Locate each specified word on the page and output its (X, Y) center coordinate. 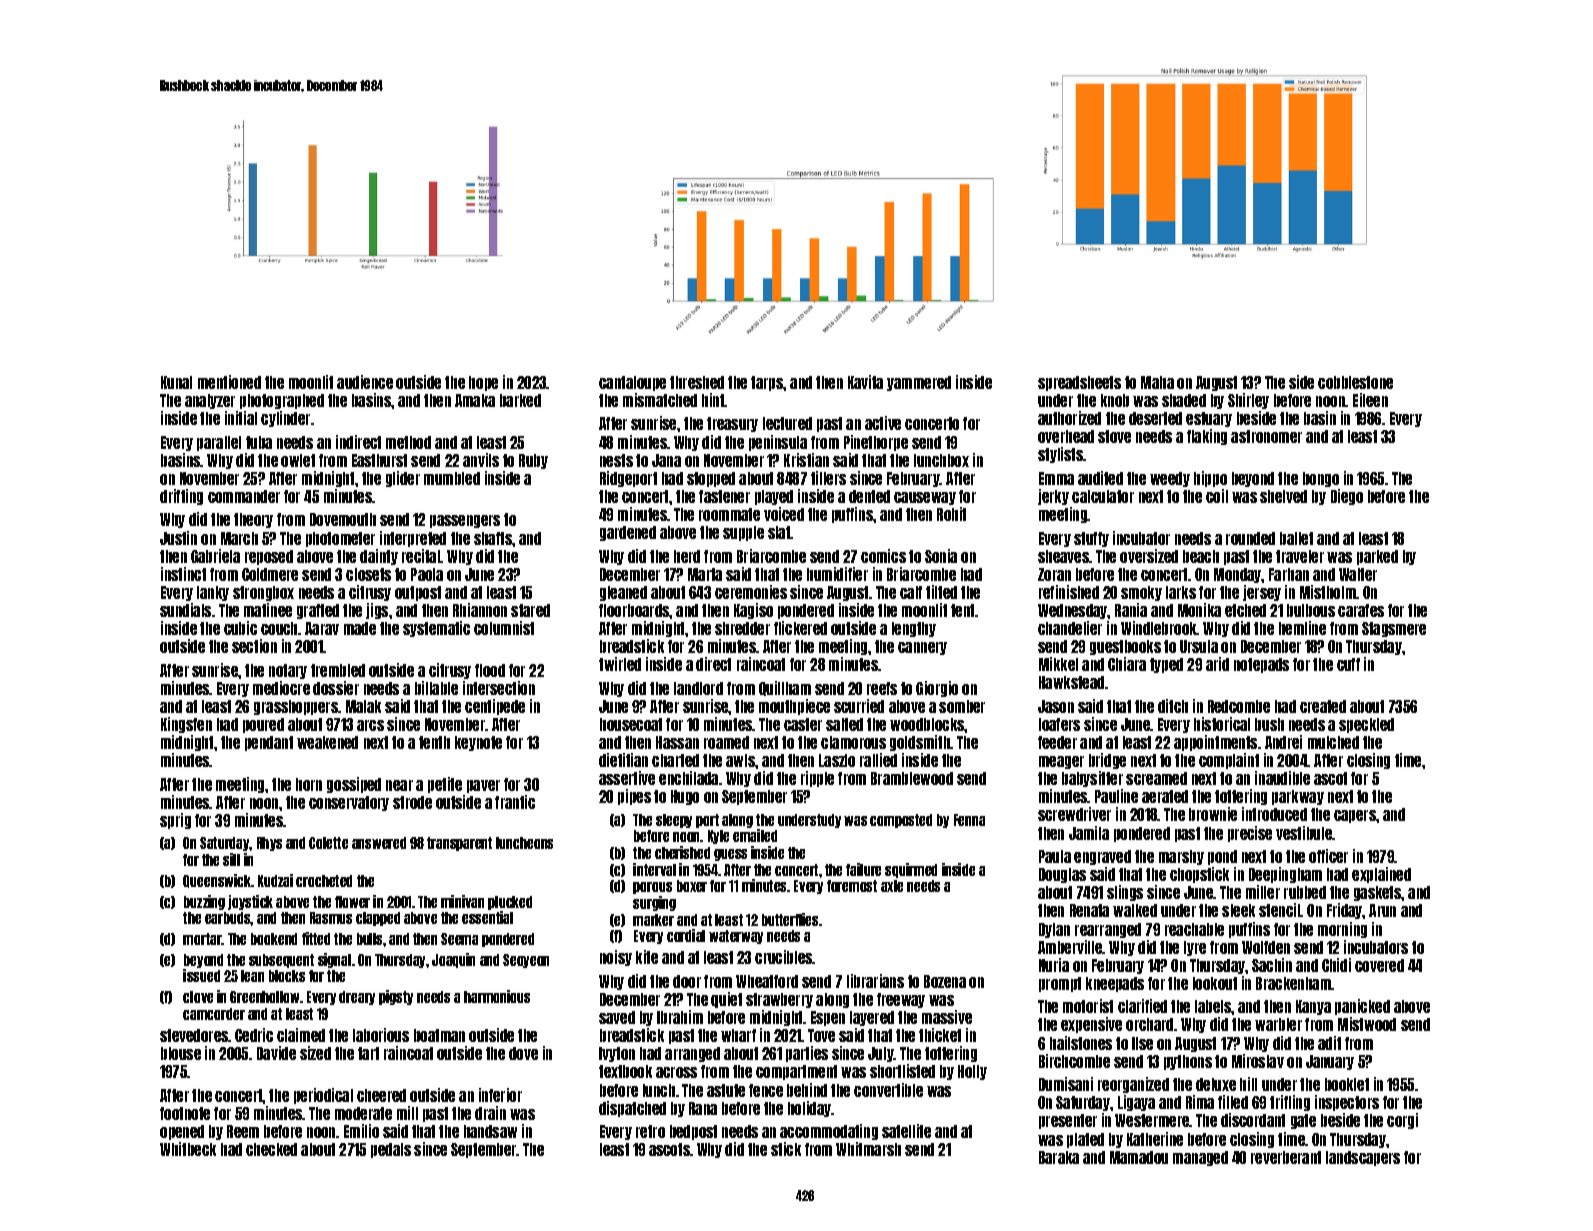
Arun (1382, 910)
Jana (666, 460)
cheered (381, 1095)
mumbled (452, 478)
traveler (1300, 556)
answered (379, 843)
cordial (686, 935)
